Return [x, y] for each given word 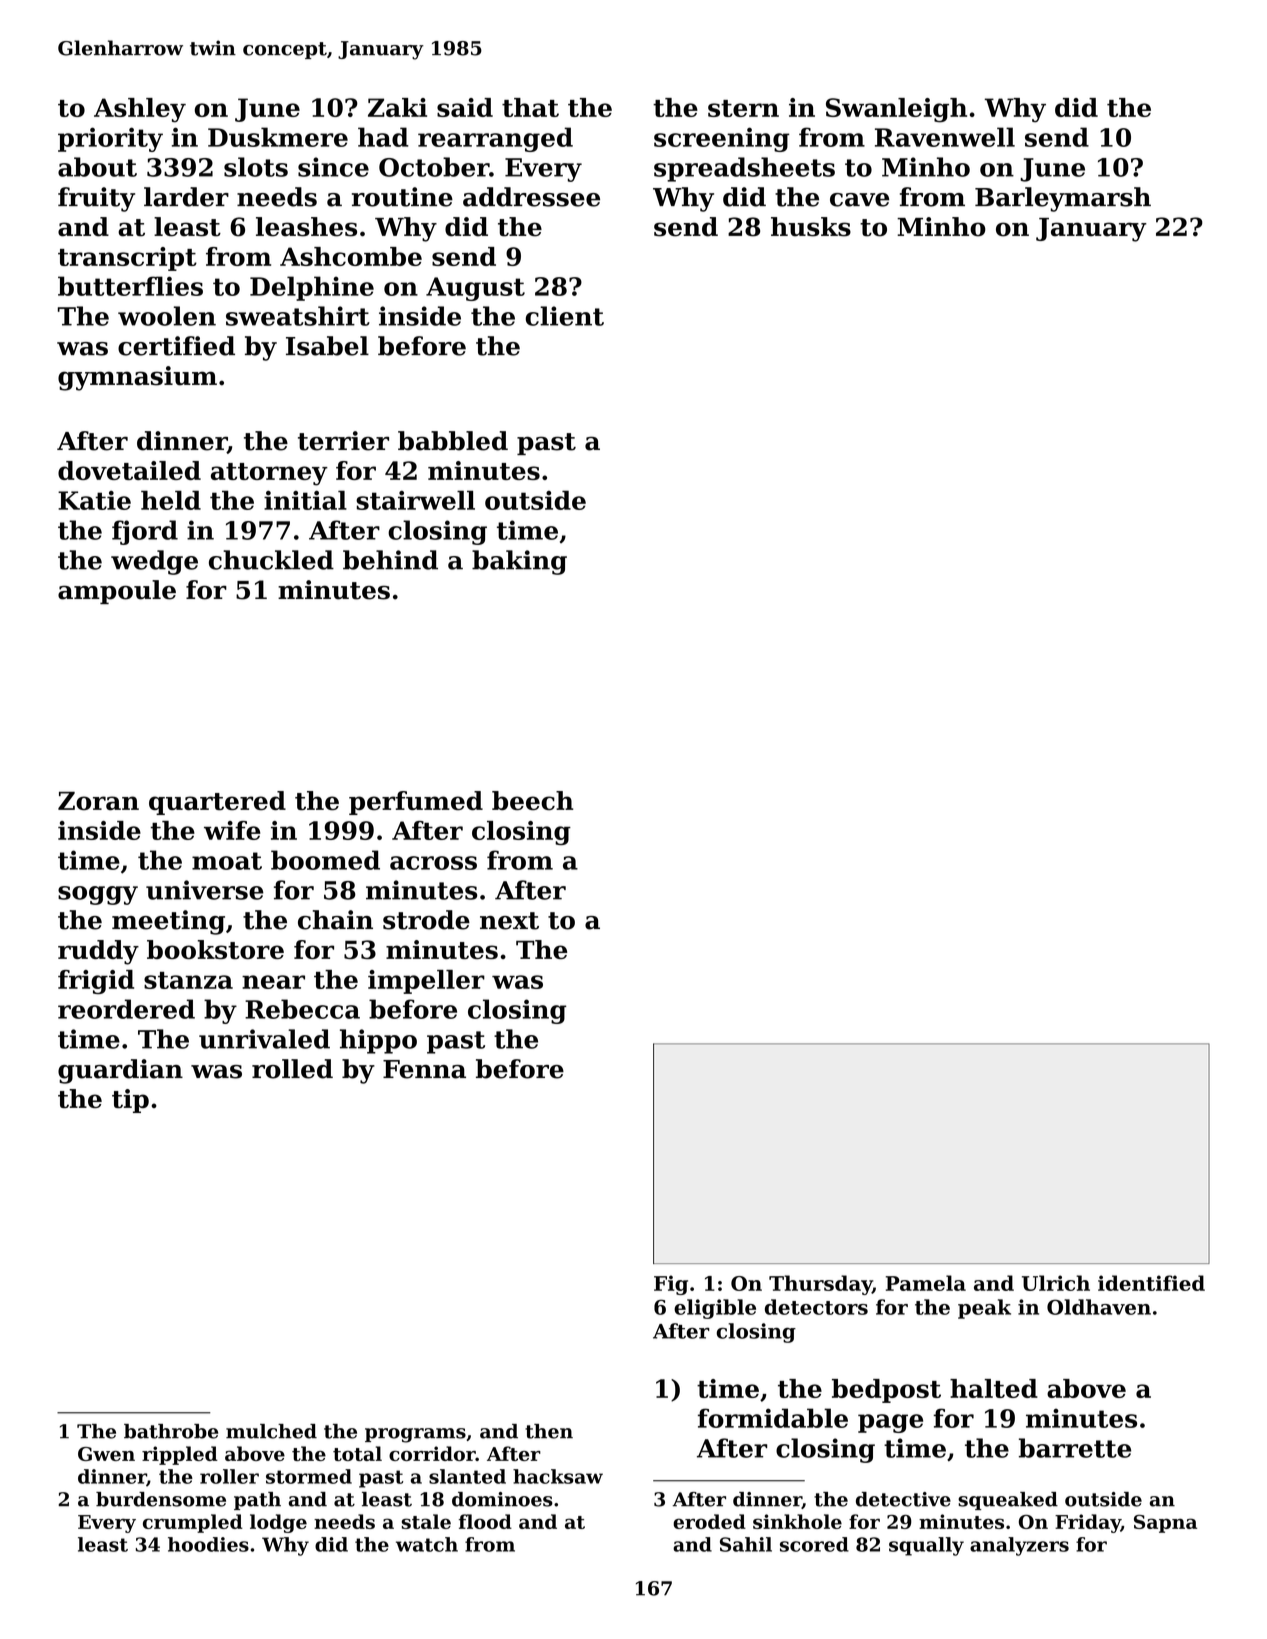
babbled [453, 441]
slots [256, 167]
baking [519, 562]
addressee [531, 197]
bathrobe [171, 1431]
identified [1151, 1283]
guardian [120, 1071]
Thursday [820, 1285]
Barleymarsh [1063, 199]
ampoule [117, 592]
